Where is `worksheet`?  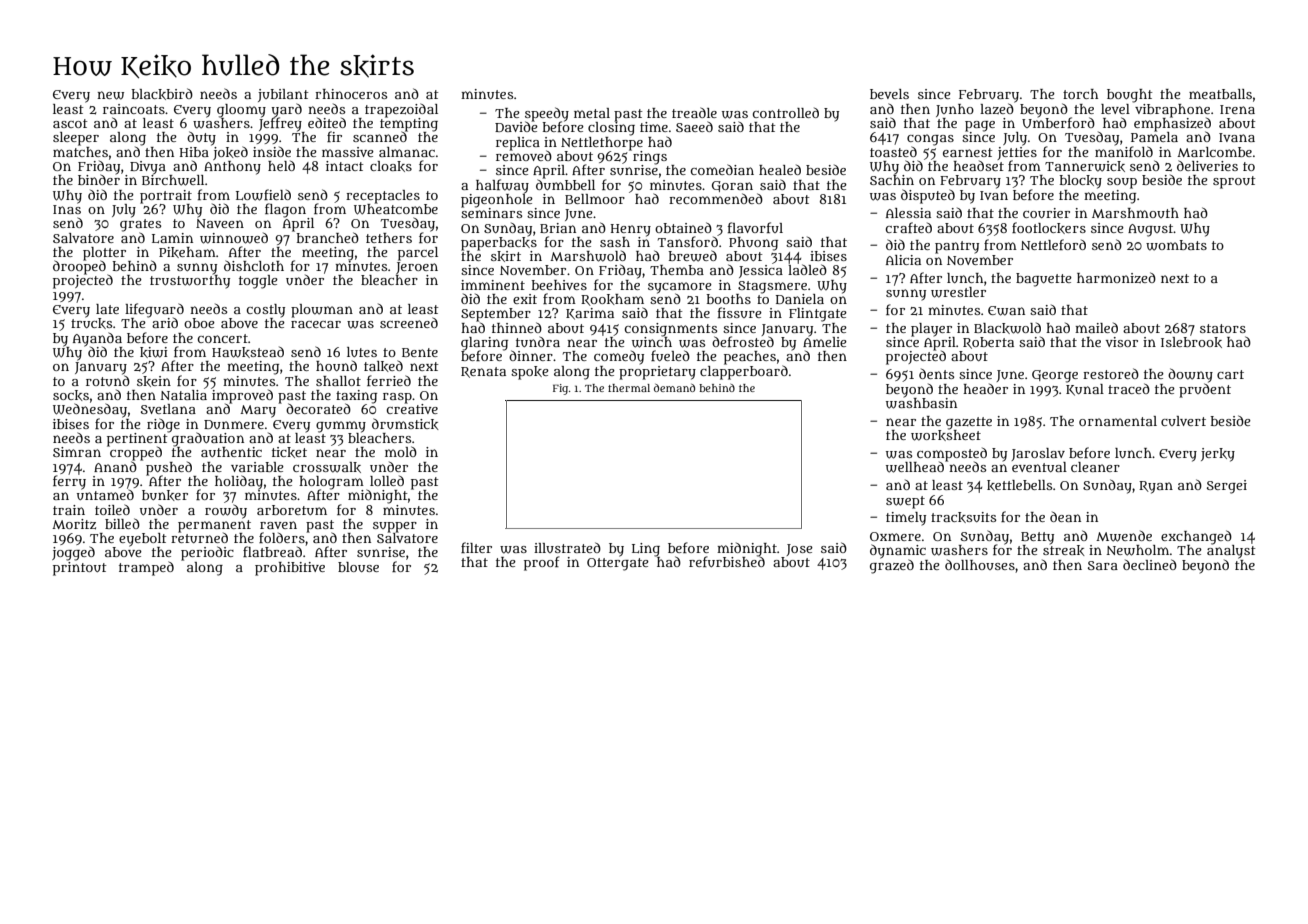 worksheet is located at coordinates (946, 435).
